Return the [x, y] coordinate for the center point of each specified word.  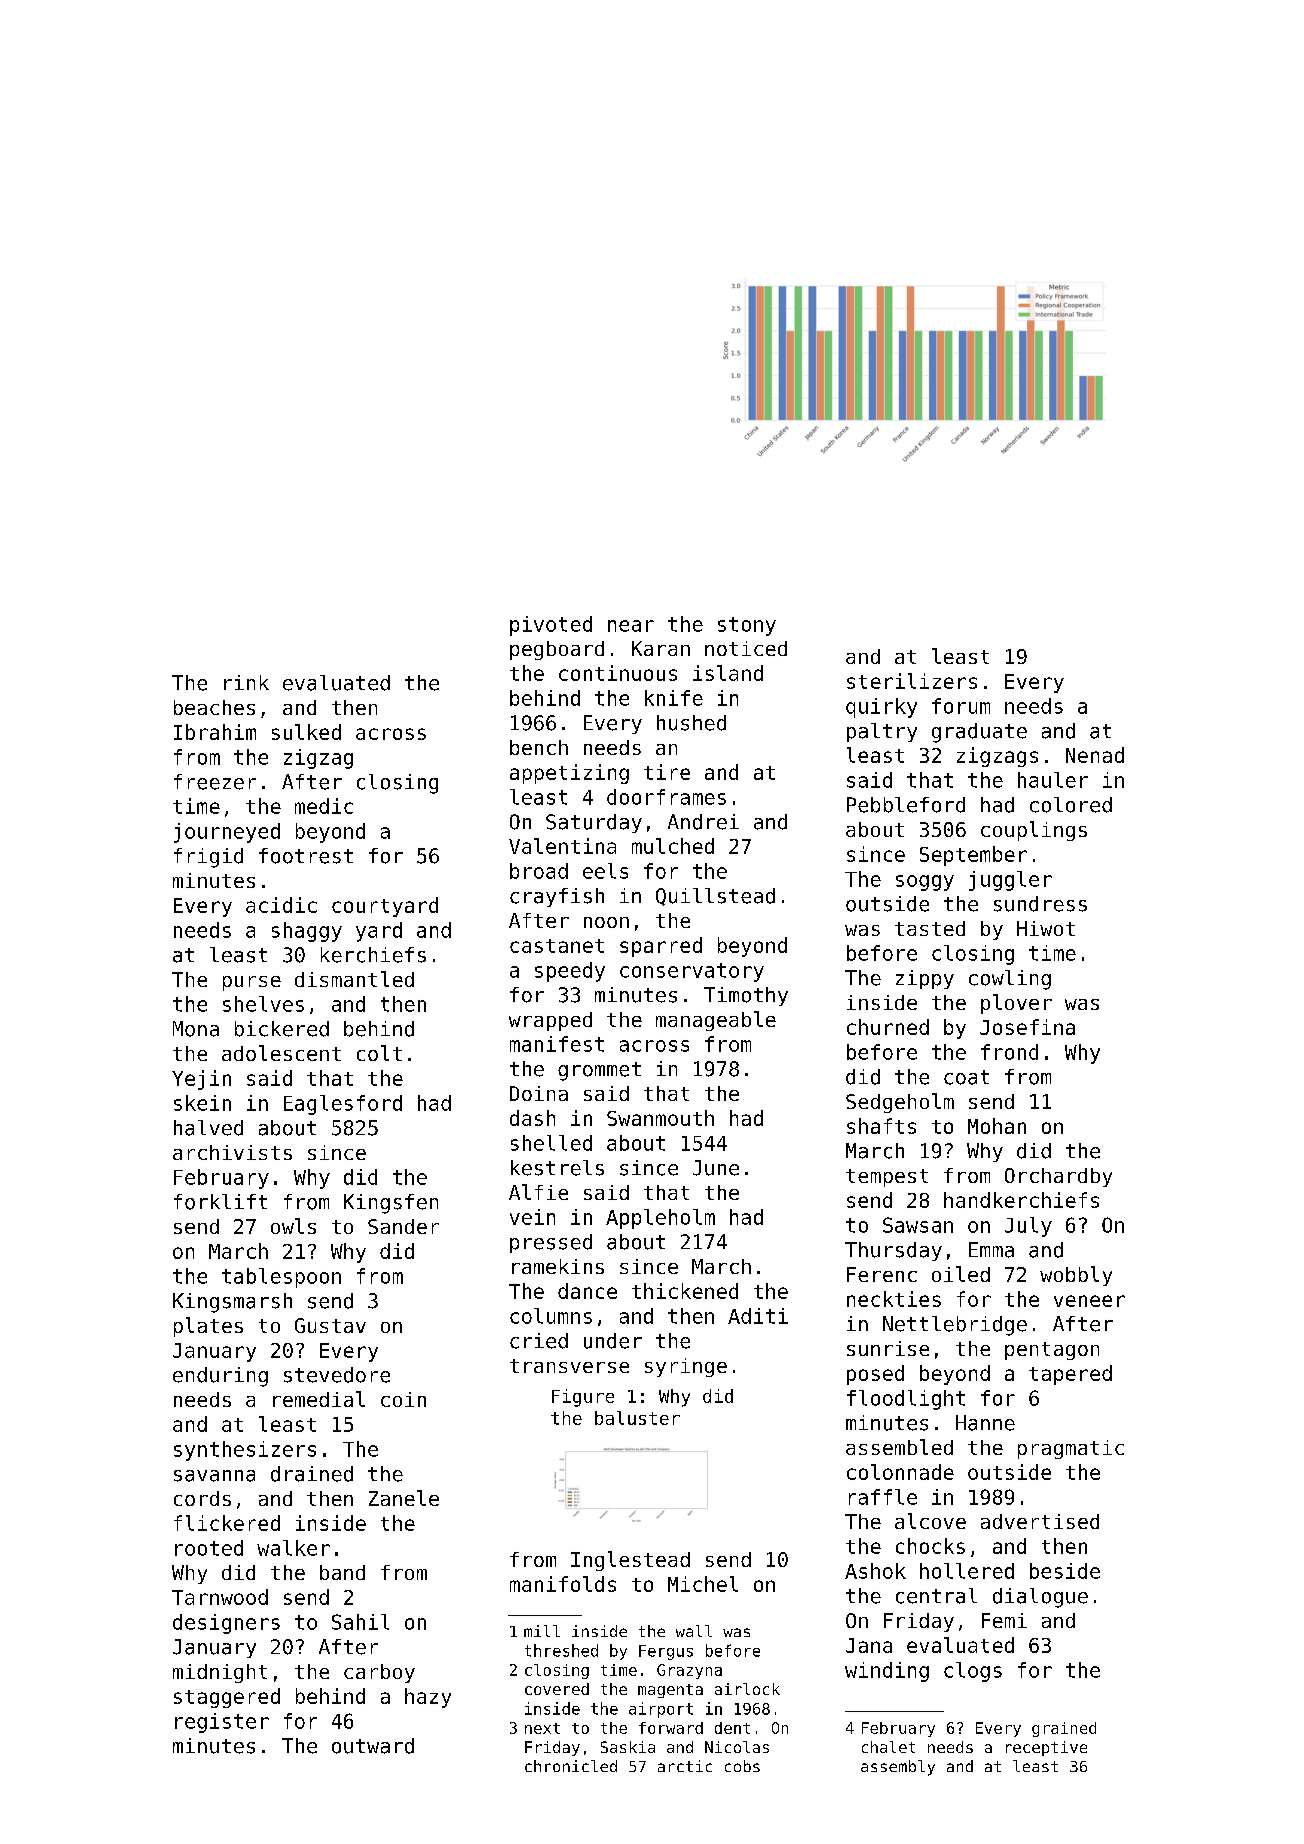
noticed [746, 648]
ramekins [558, 1266]
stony [747, 626]
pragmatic [1071, 1449]
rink [246, 682]
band [342, 1572]
